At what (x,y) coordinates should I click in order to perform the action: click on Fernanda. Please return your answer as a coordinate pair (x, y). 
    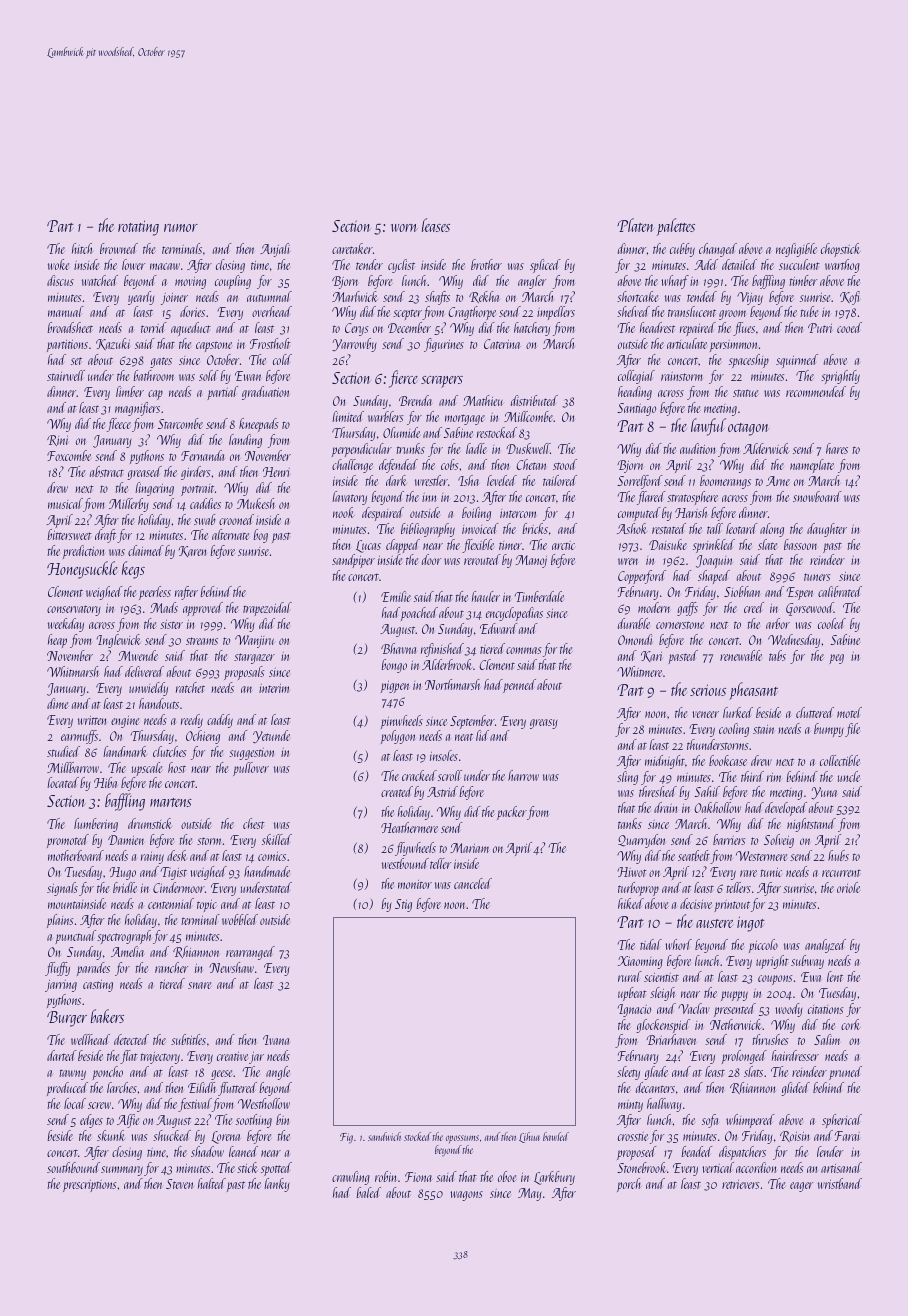
    Looking at the image, I should click on (202, 455).
